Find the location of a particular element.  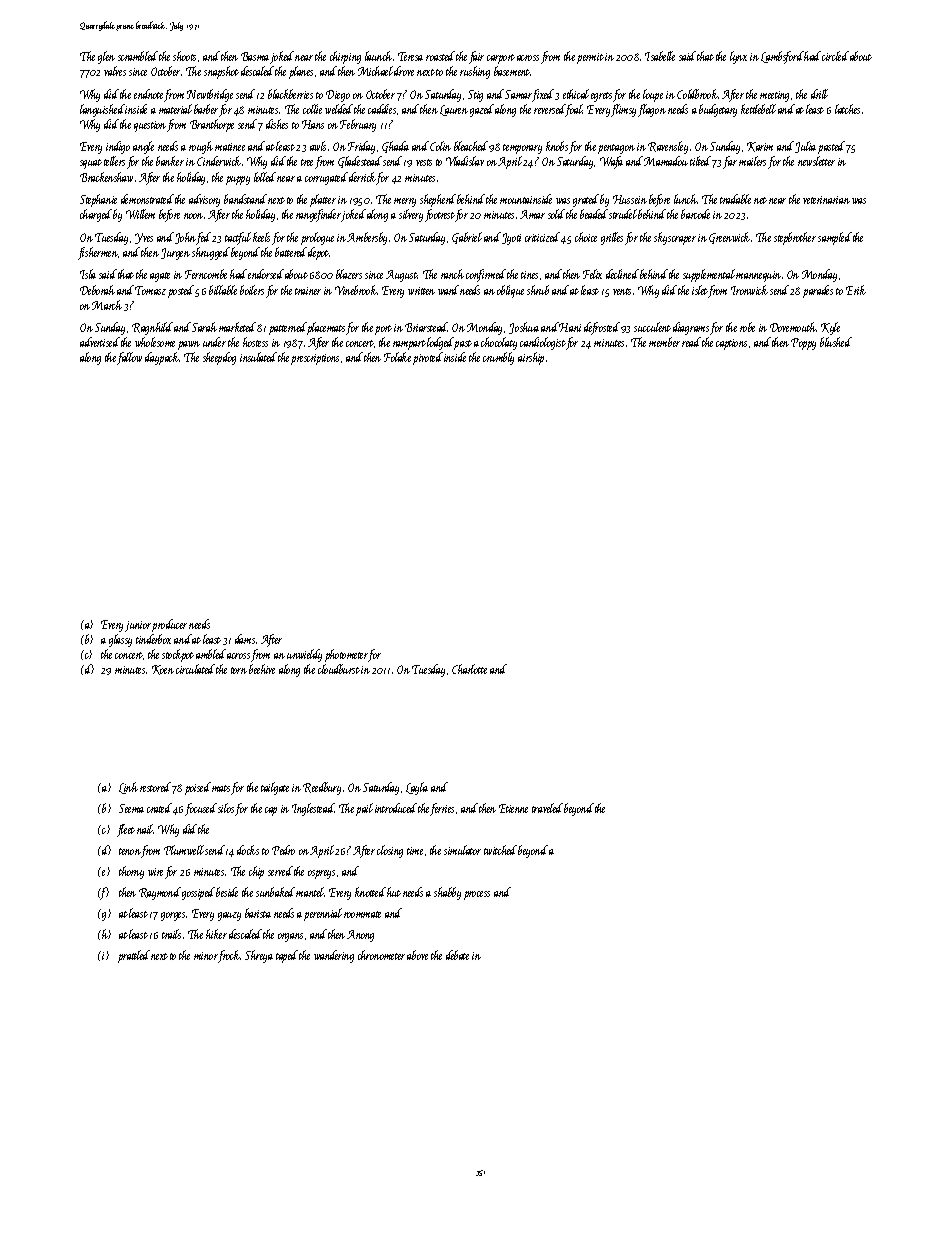

prescriptions is located at coordinates (315, 359).
